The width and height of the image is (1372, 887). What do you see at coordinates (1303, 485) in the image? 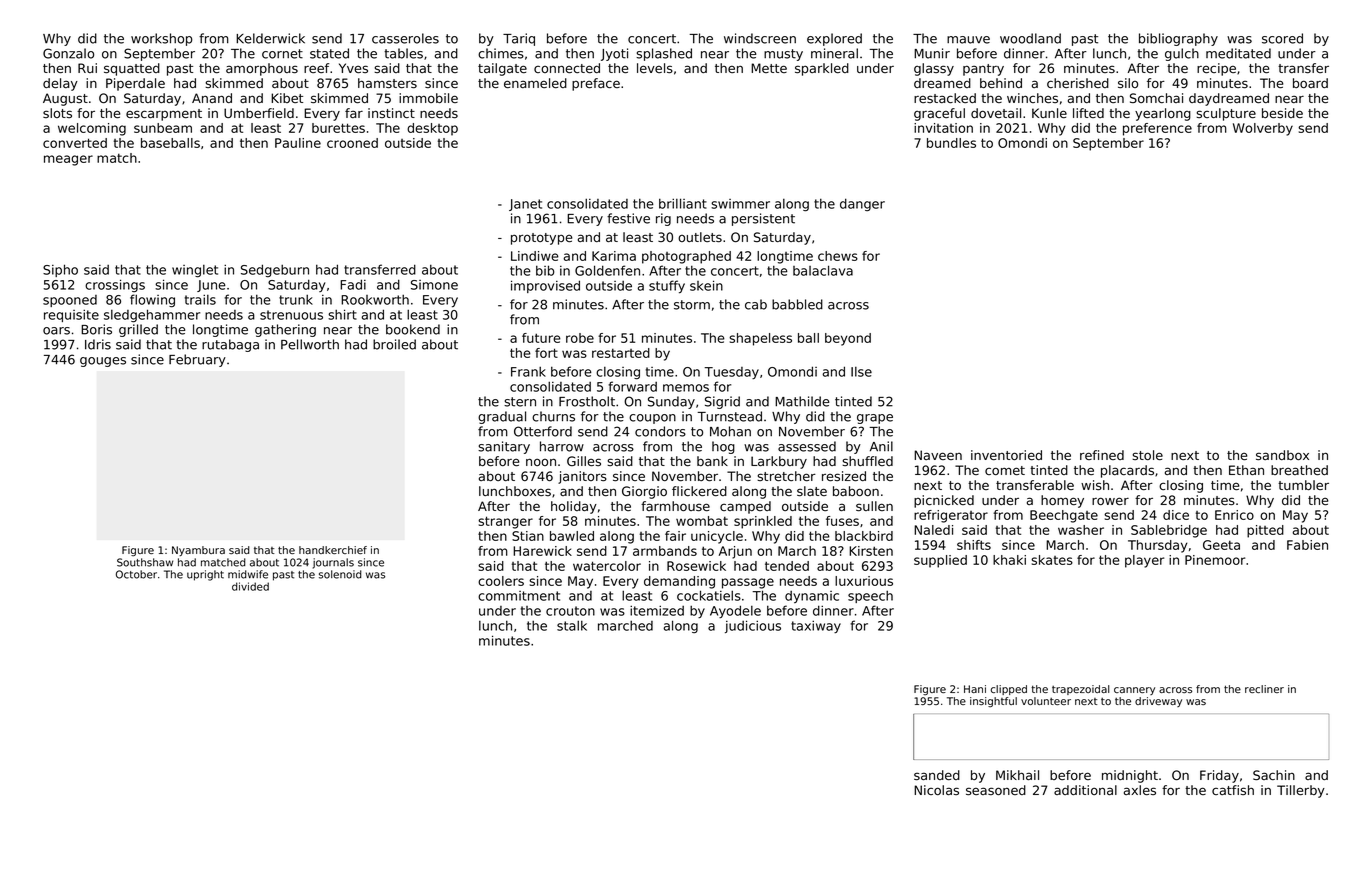
I see `tumbler` at bounding box center [1303, 485].
